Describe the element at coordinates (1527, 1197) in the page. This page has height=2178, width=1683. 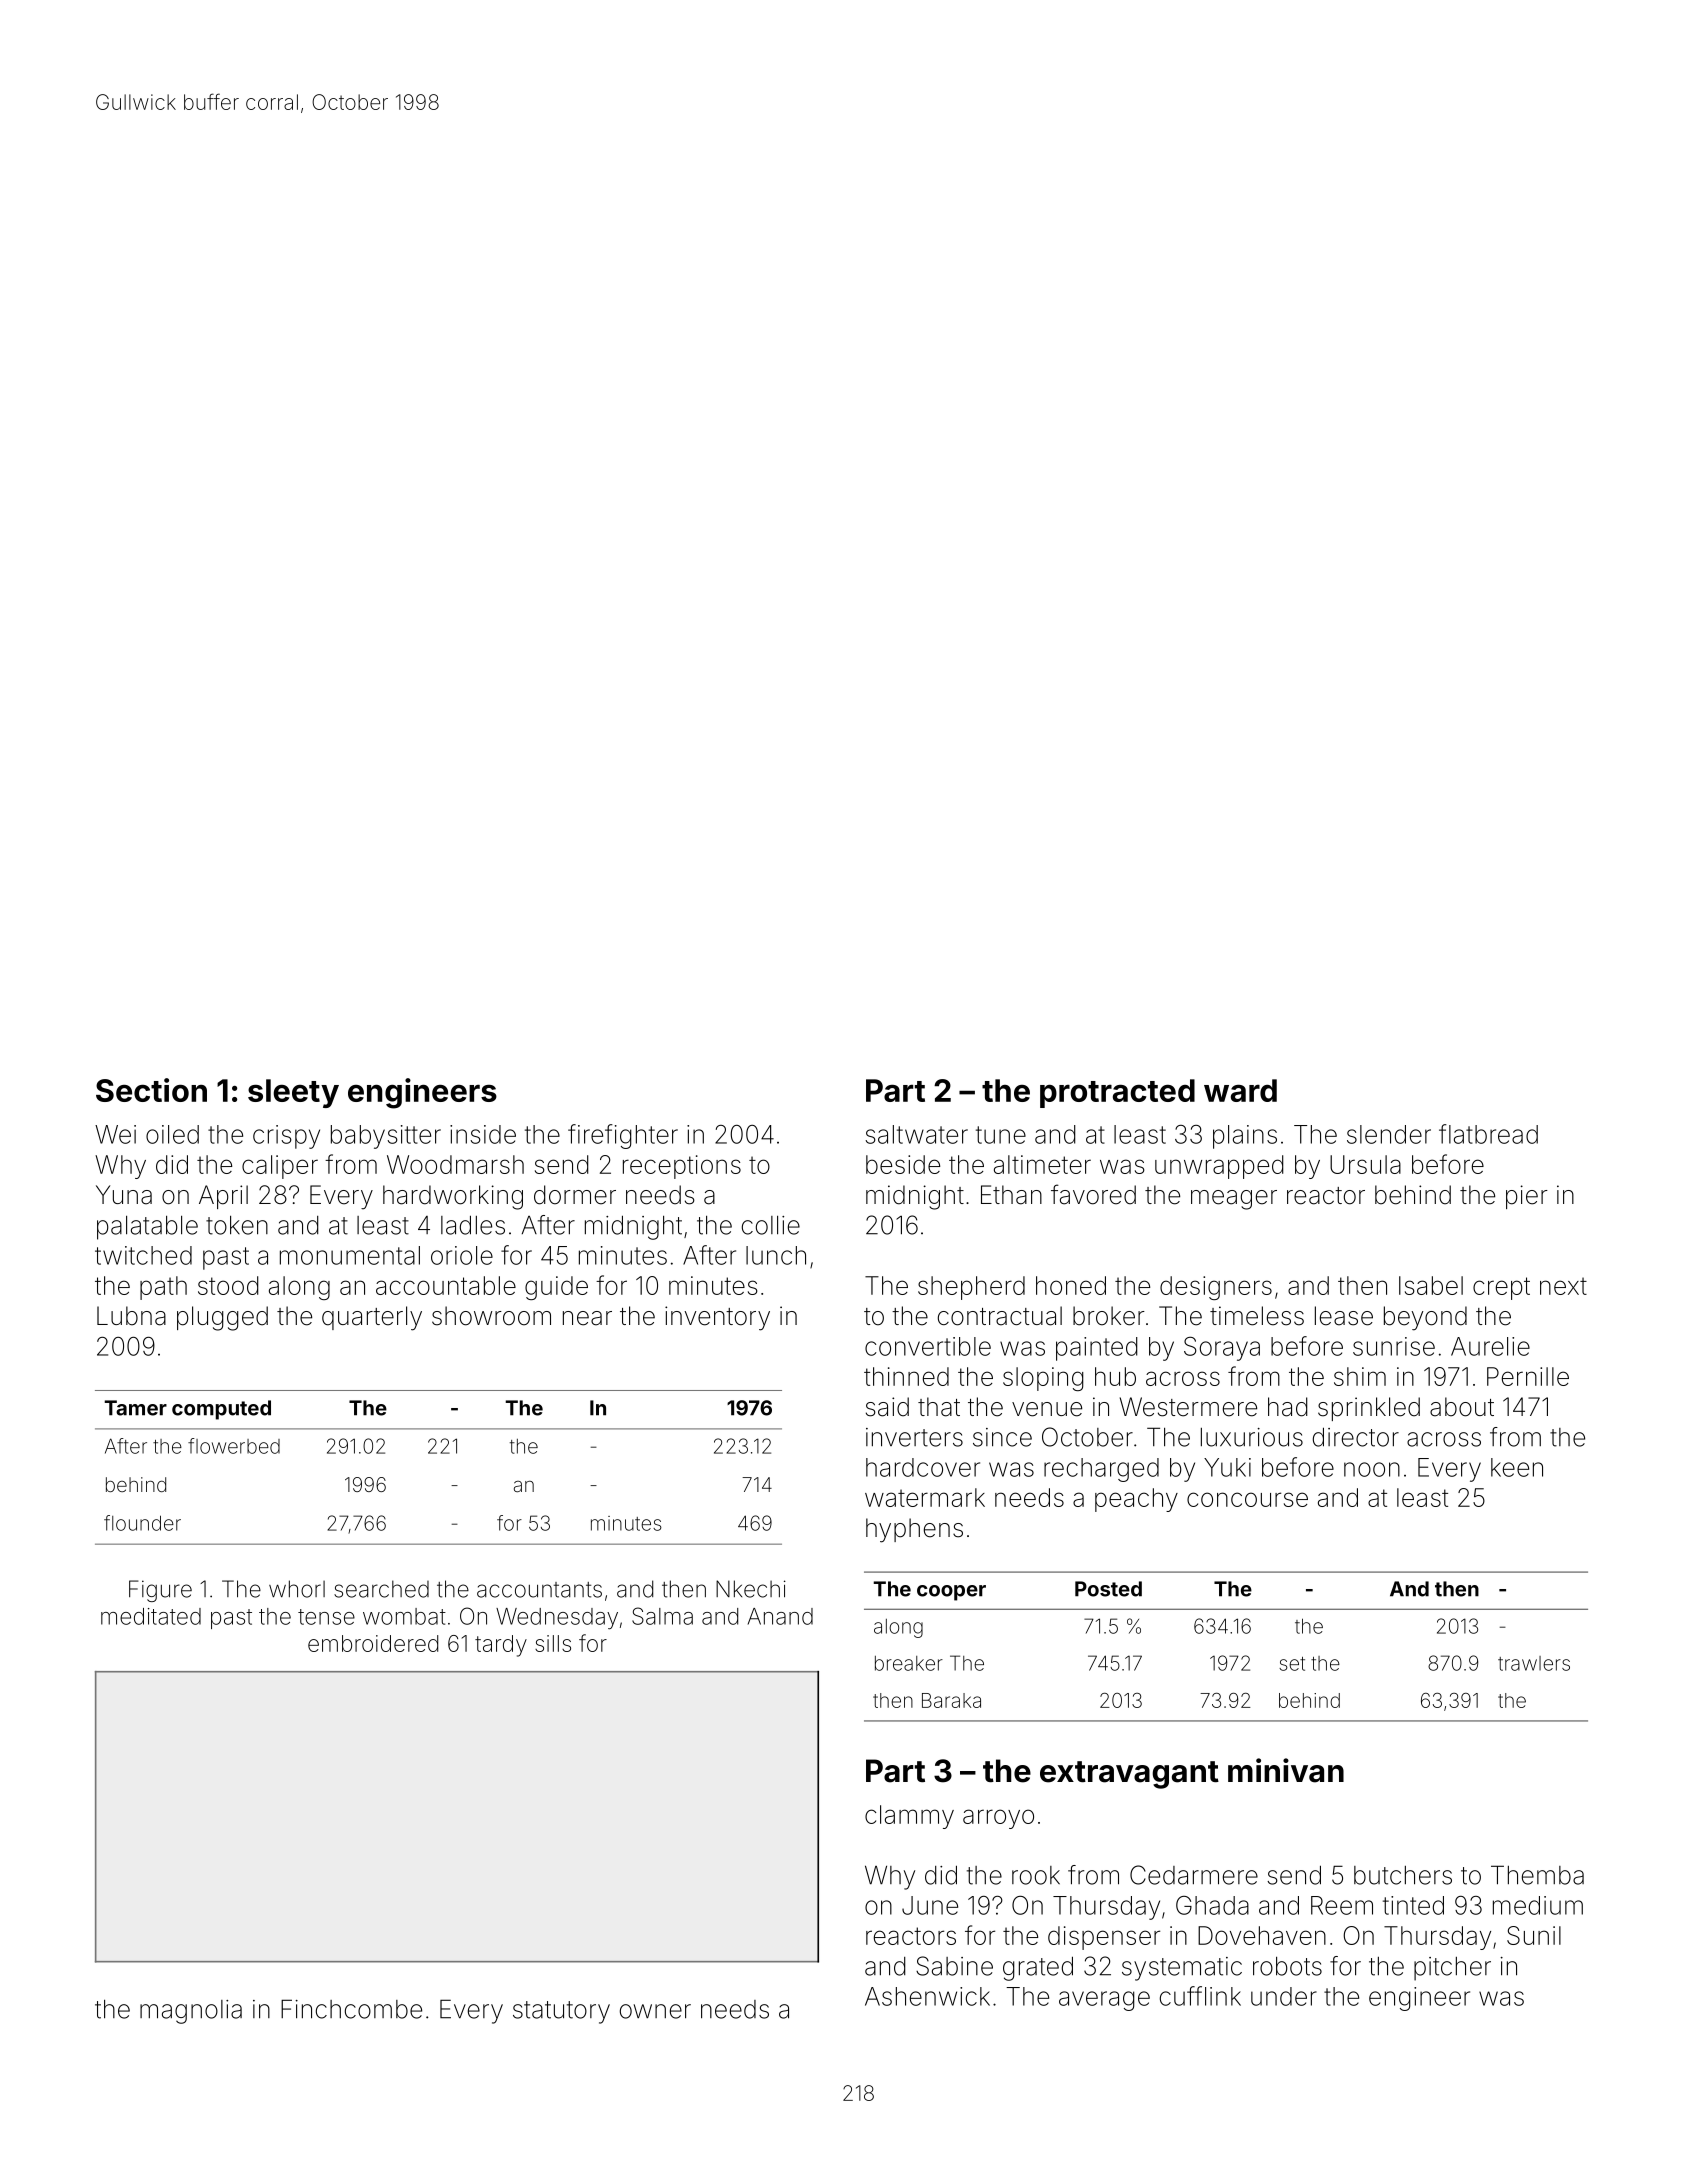
I see `pier` at that location.
